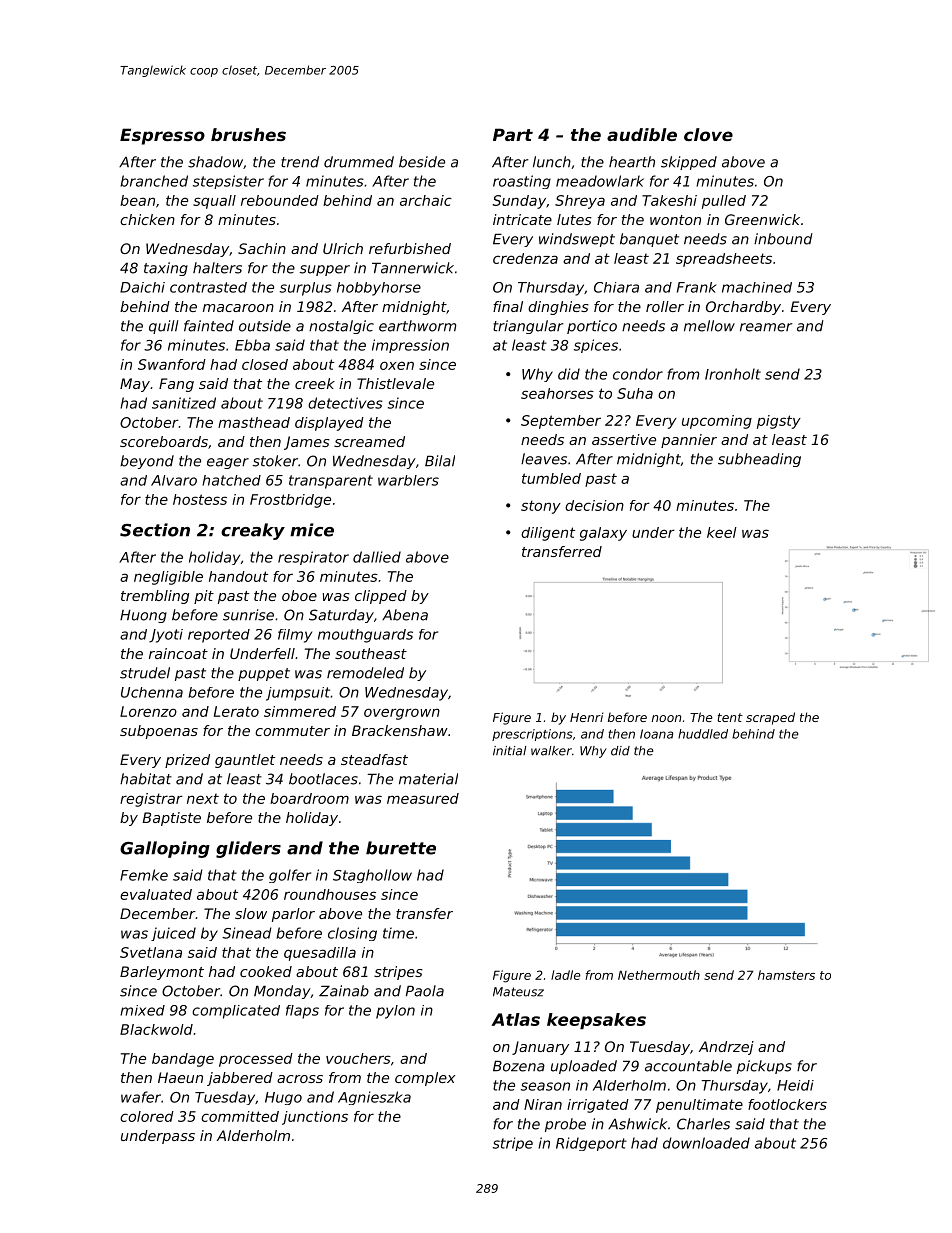 This page has height=1233, width=952. What do you see at coordinates (766, 327) in the page?
I see `reamer` at bounding box center [766, 327].
